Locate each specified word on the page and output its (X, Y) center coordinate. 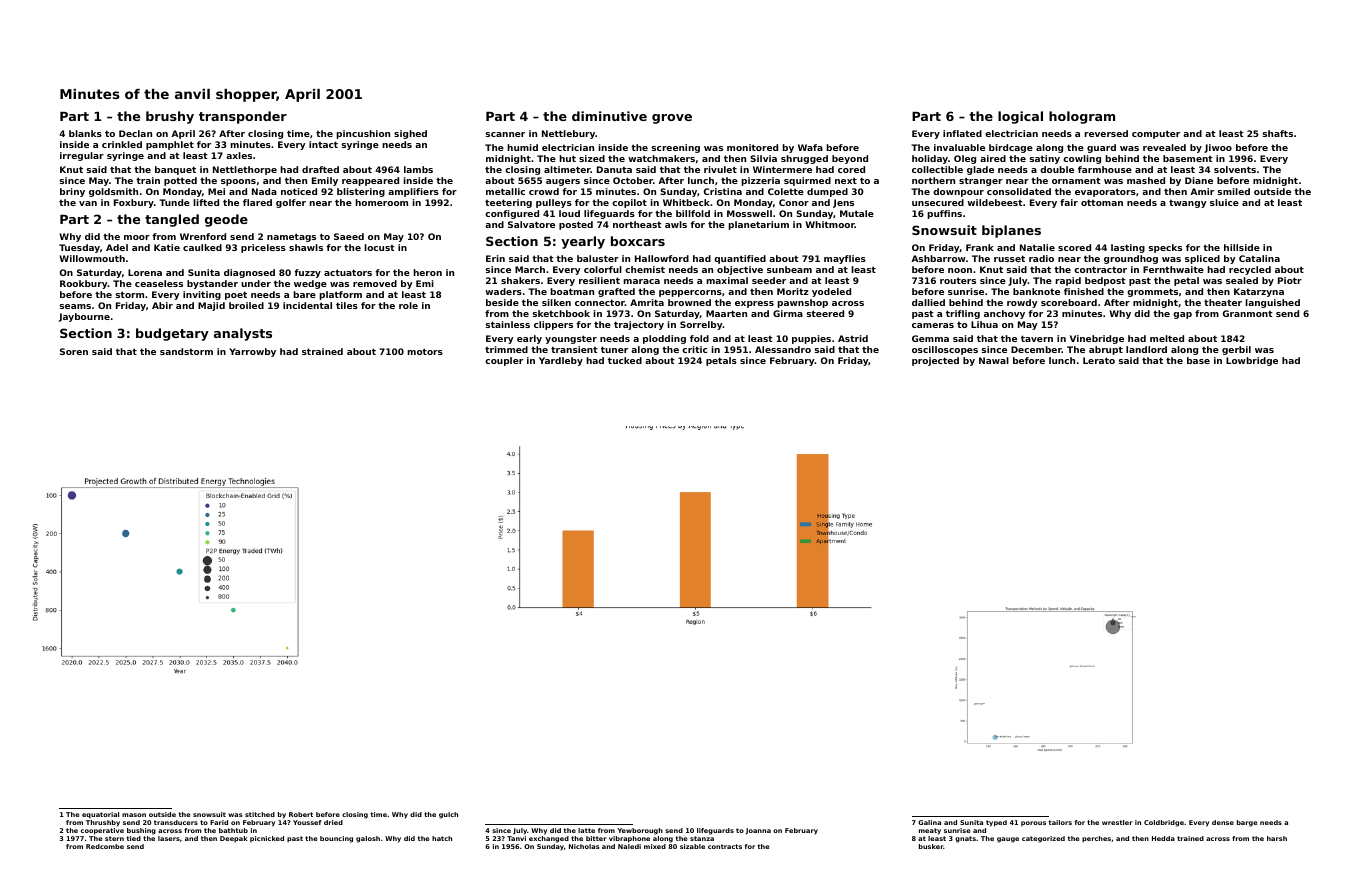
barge (1247, 823)
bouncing (336, 839)
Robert (301, 814)
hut (567, 158)
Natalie (1037, 247)
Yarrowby (252, 352)
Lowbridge (1252, 361)
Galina (929, 822)
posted (576, 225)
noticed (299, 191)
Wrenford (203, 236)
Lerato (1099, 360)
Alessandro (783, 349)
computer (1156, 134)
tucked (625, 360)
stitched (260, 814)
